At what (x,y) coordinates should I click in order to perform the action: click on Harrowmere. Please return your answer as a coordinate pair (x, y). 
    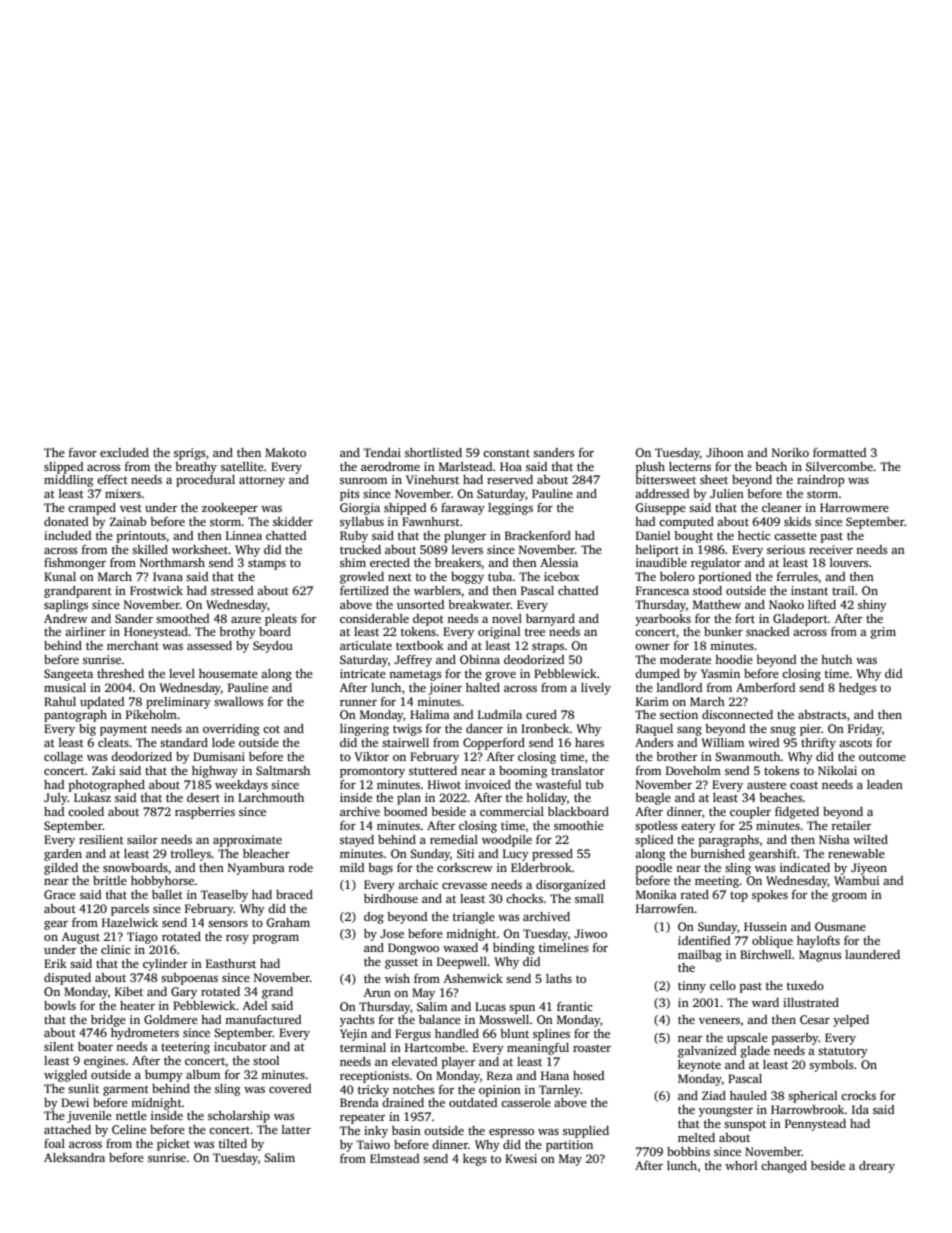
    Looking at the image, I should click on (854, 507).
